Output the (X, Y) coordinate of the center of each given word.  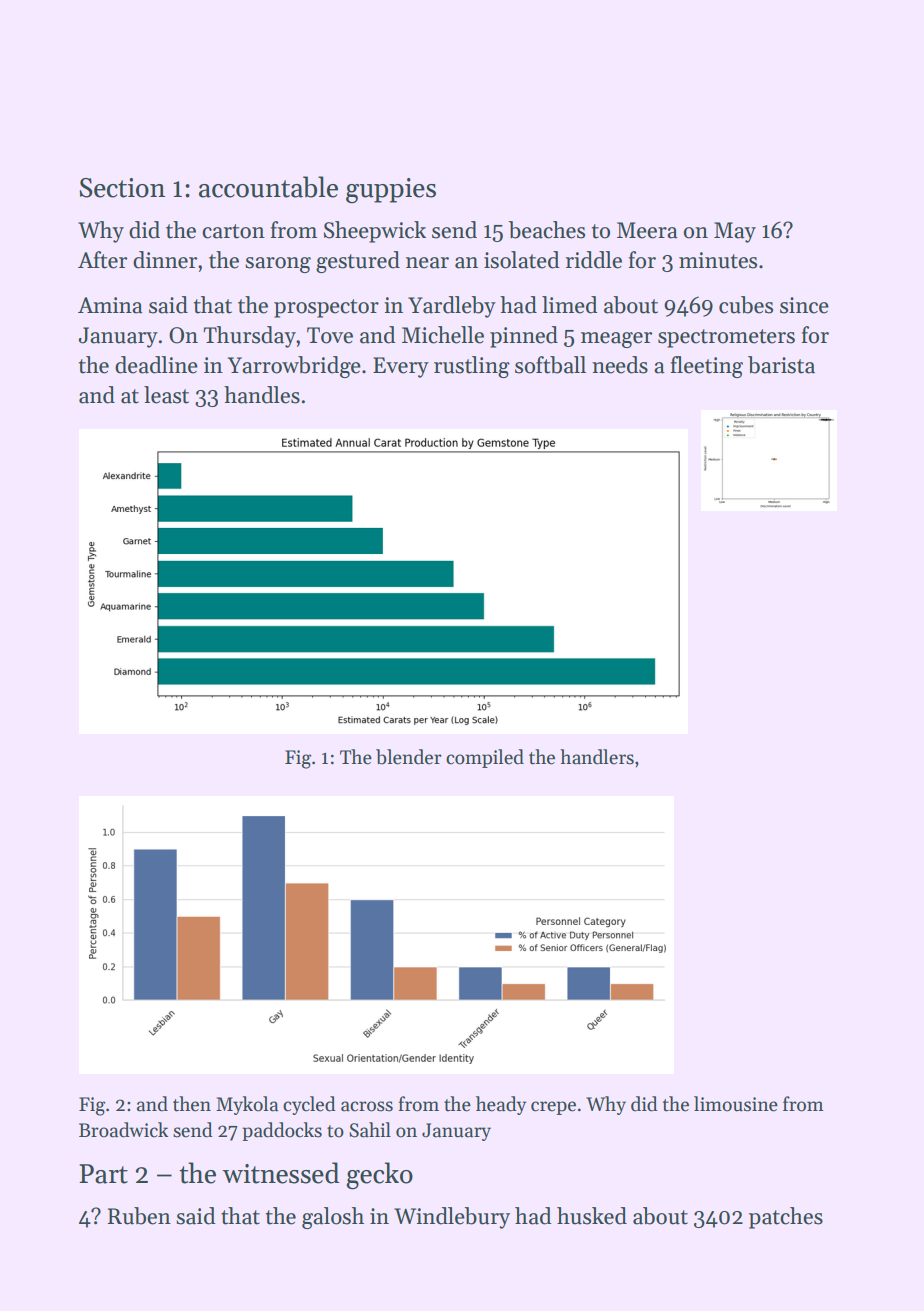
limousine (736, 1104)
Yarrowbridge (294, 367)
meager (616, 340)
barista (781, 365)
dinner (165, 260)
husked (592, 1216)
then (192, 1104)
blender (409, 757)
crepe (553, 1108)
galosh (333, 1218)
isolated (522, 260)
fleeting (707, 367)
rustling (472, 367)
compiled (485, 758)
